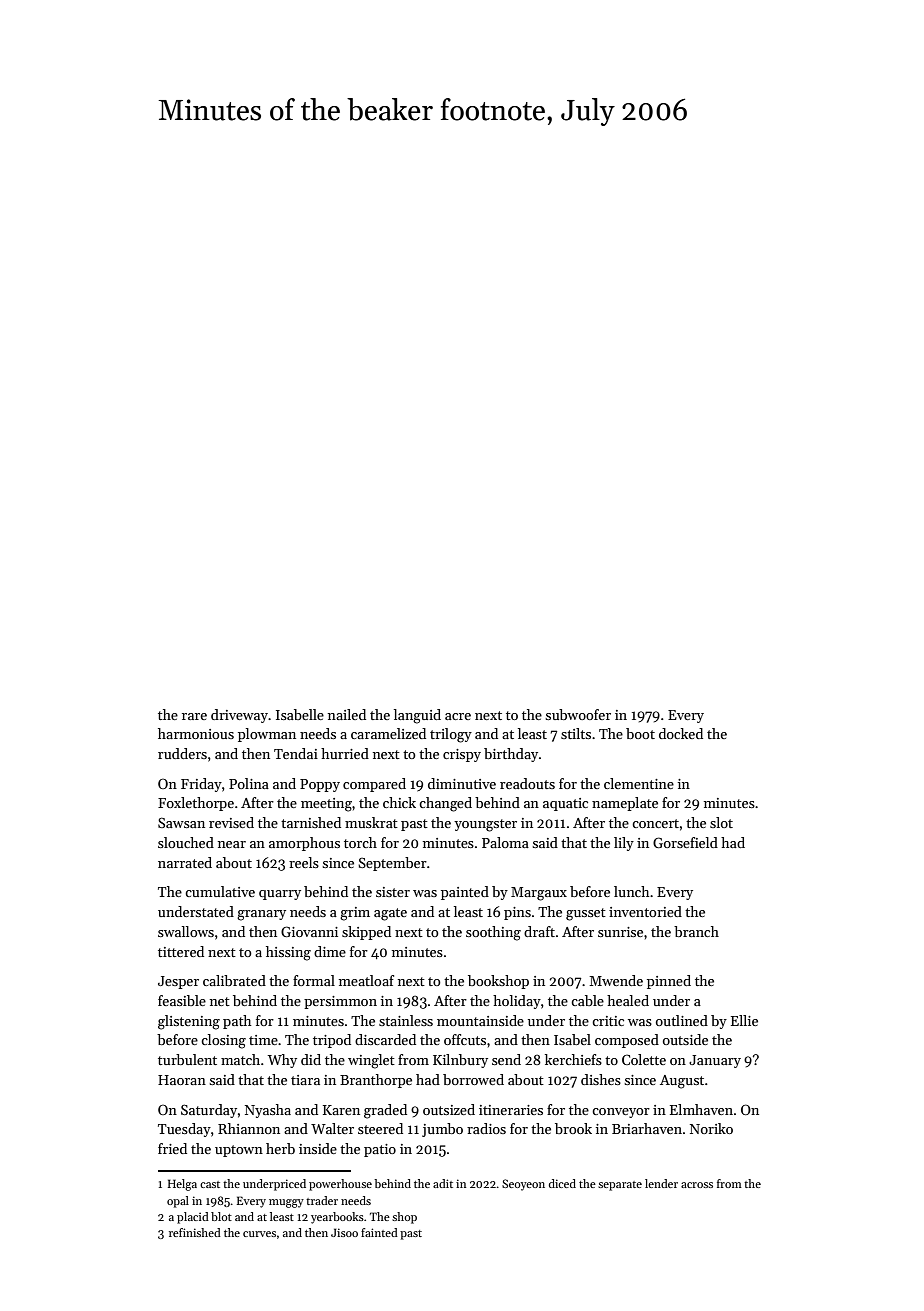 The width and height of the page is (924, 1311). I want to click on offcuts, so click(465, 1039).
